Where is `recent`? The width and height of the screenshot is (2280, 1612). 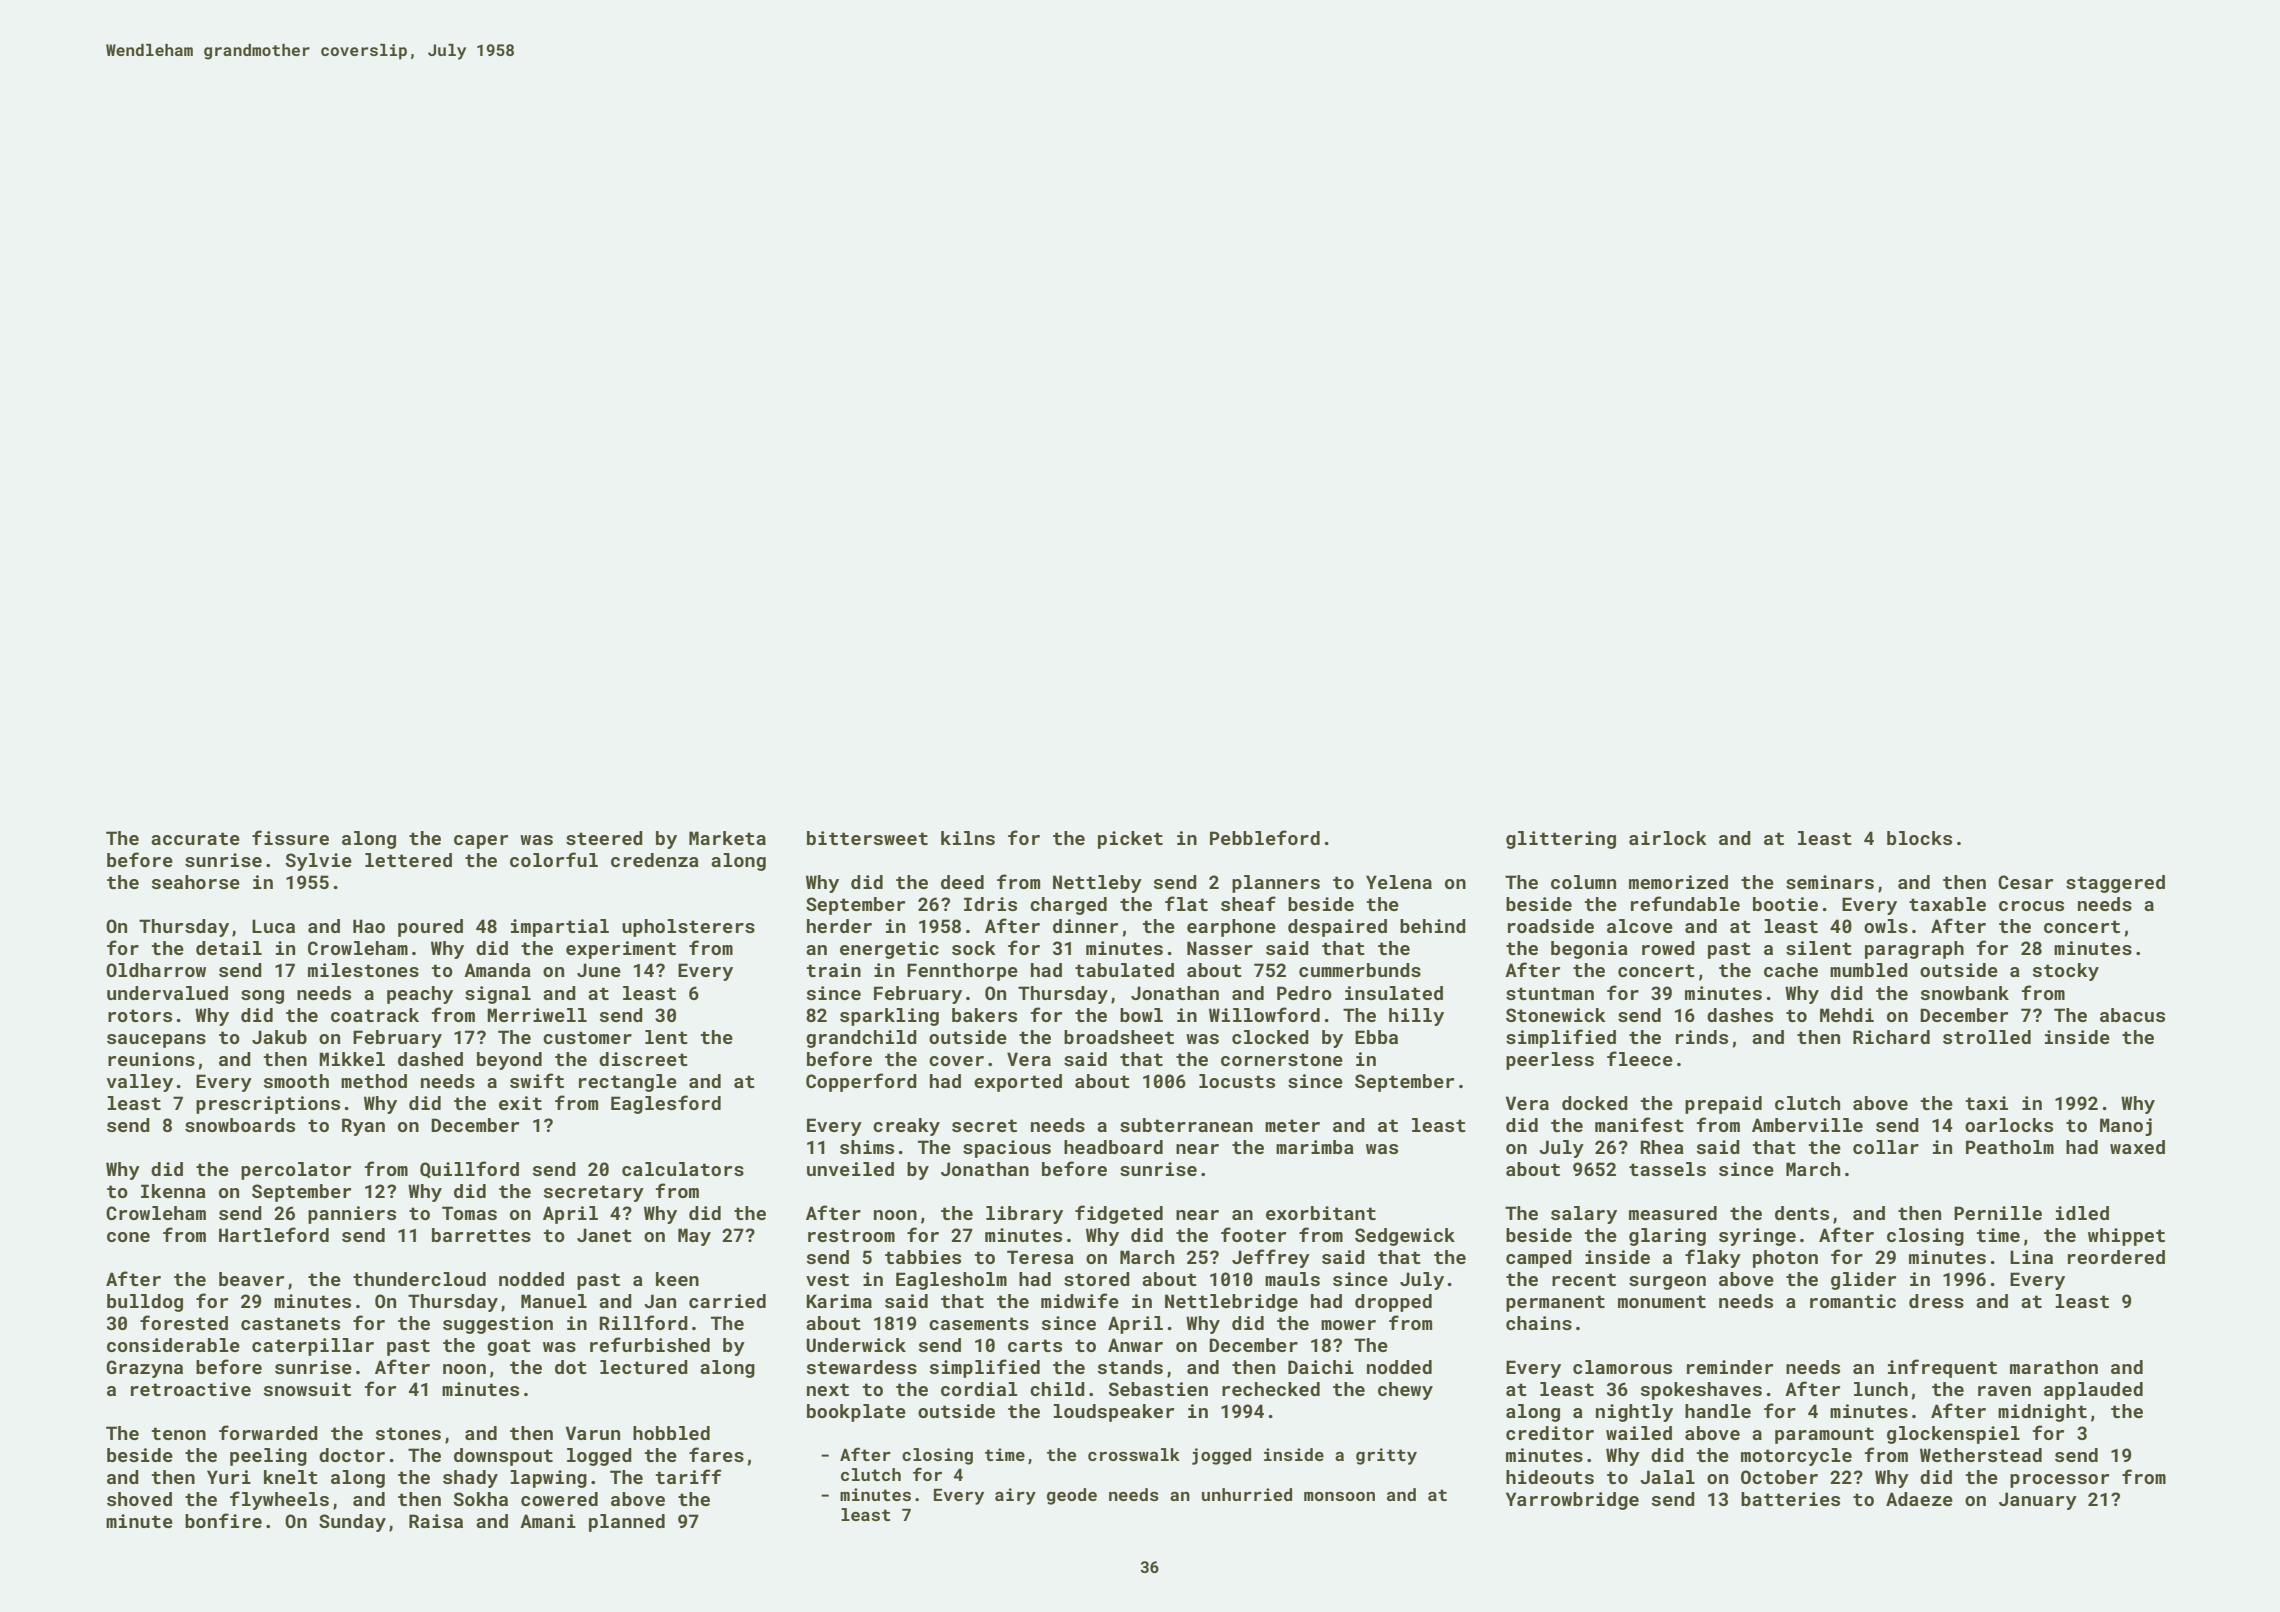 recent is located at coordinates (1584, 1279).
